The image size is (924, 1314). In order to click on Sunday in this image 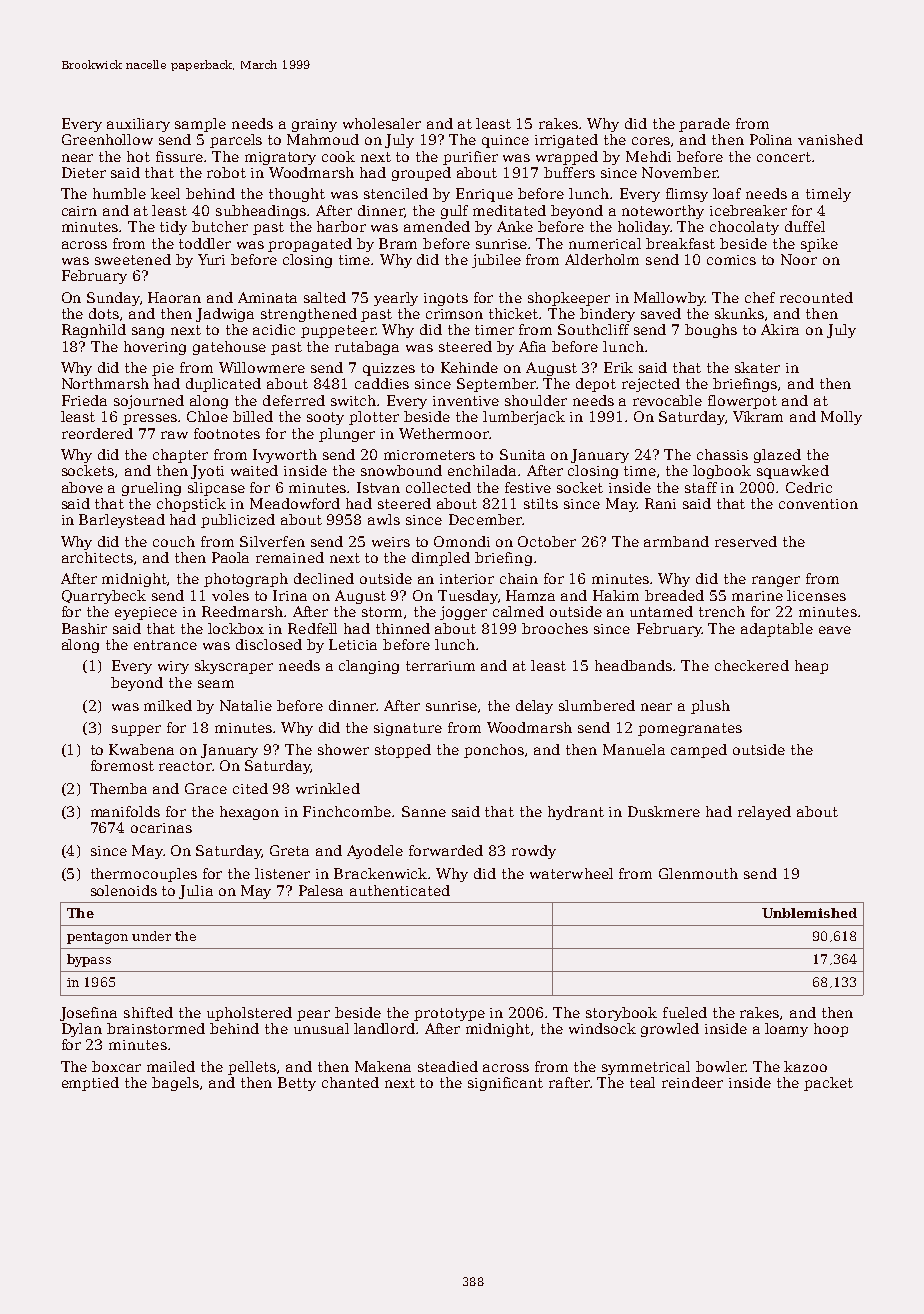, I will do `click(113, 299)`.
